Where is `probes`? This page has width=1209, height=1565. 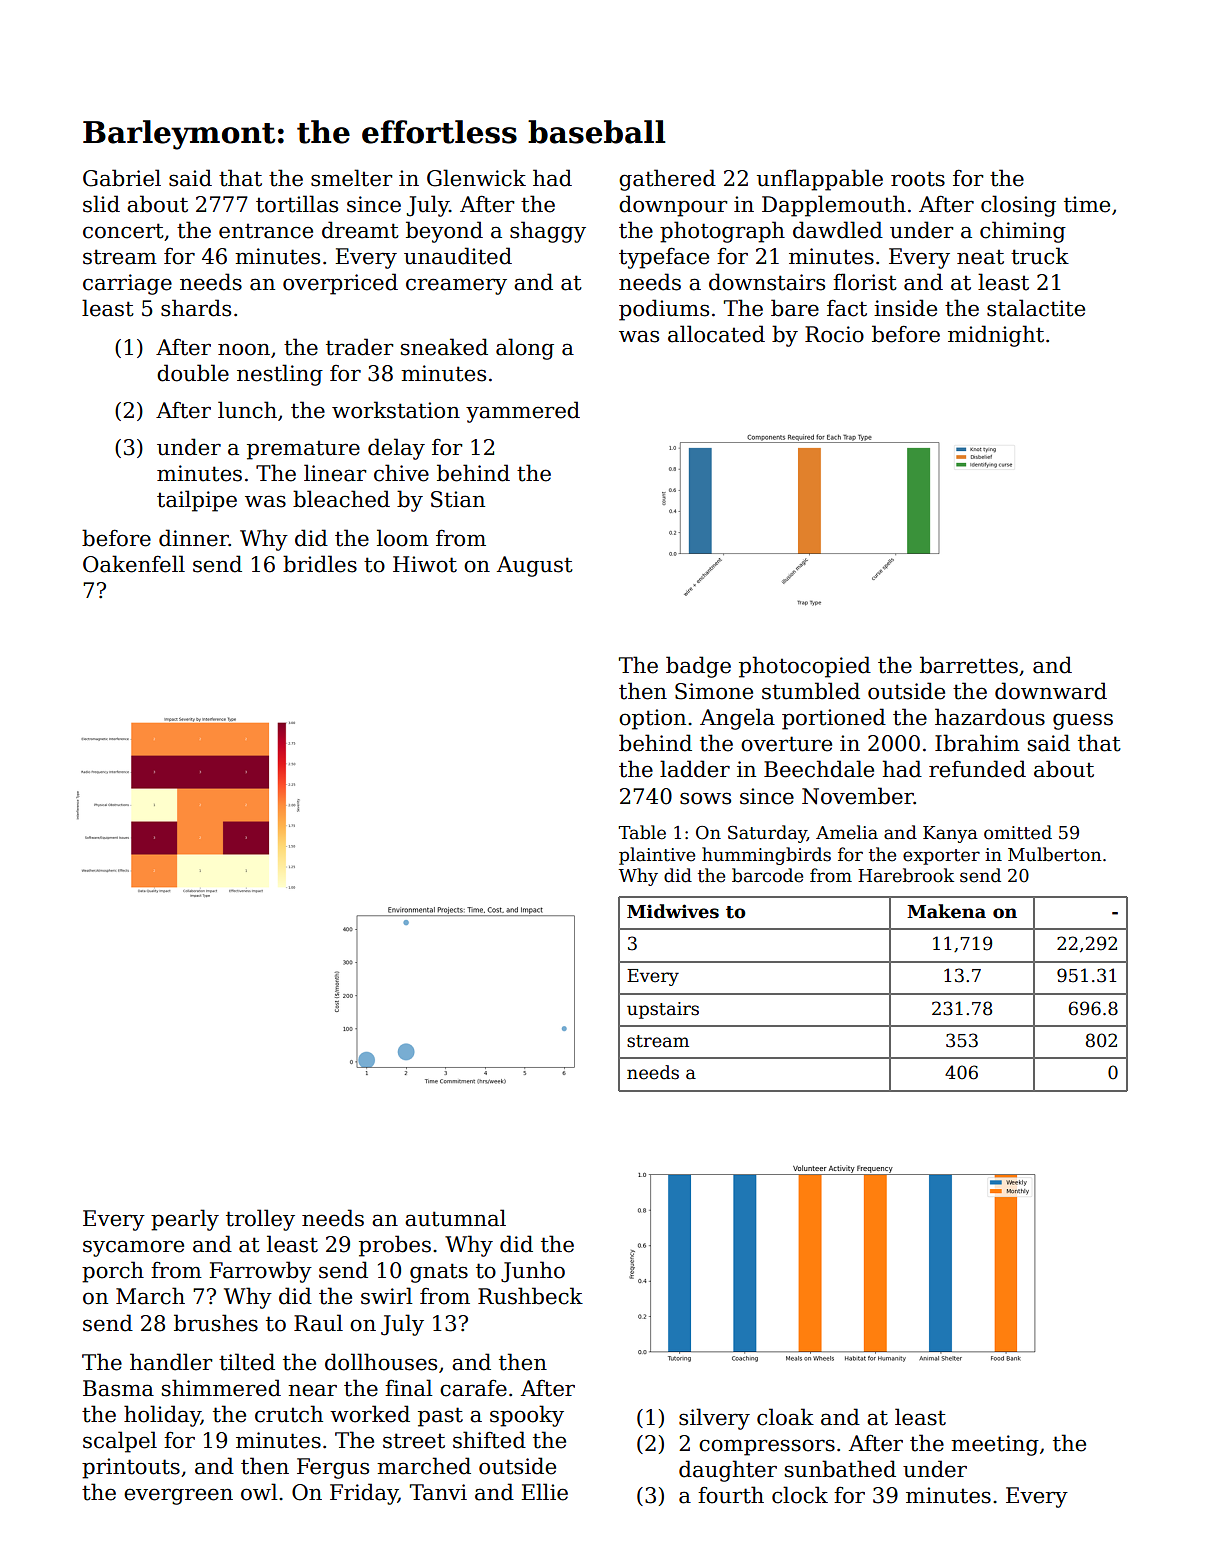
probes is located at coordinates (395, 1246).
